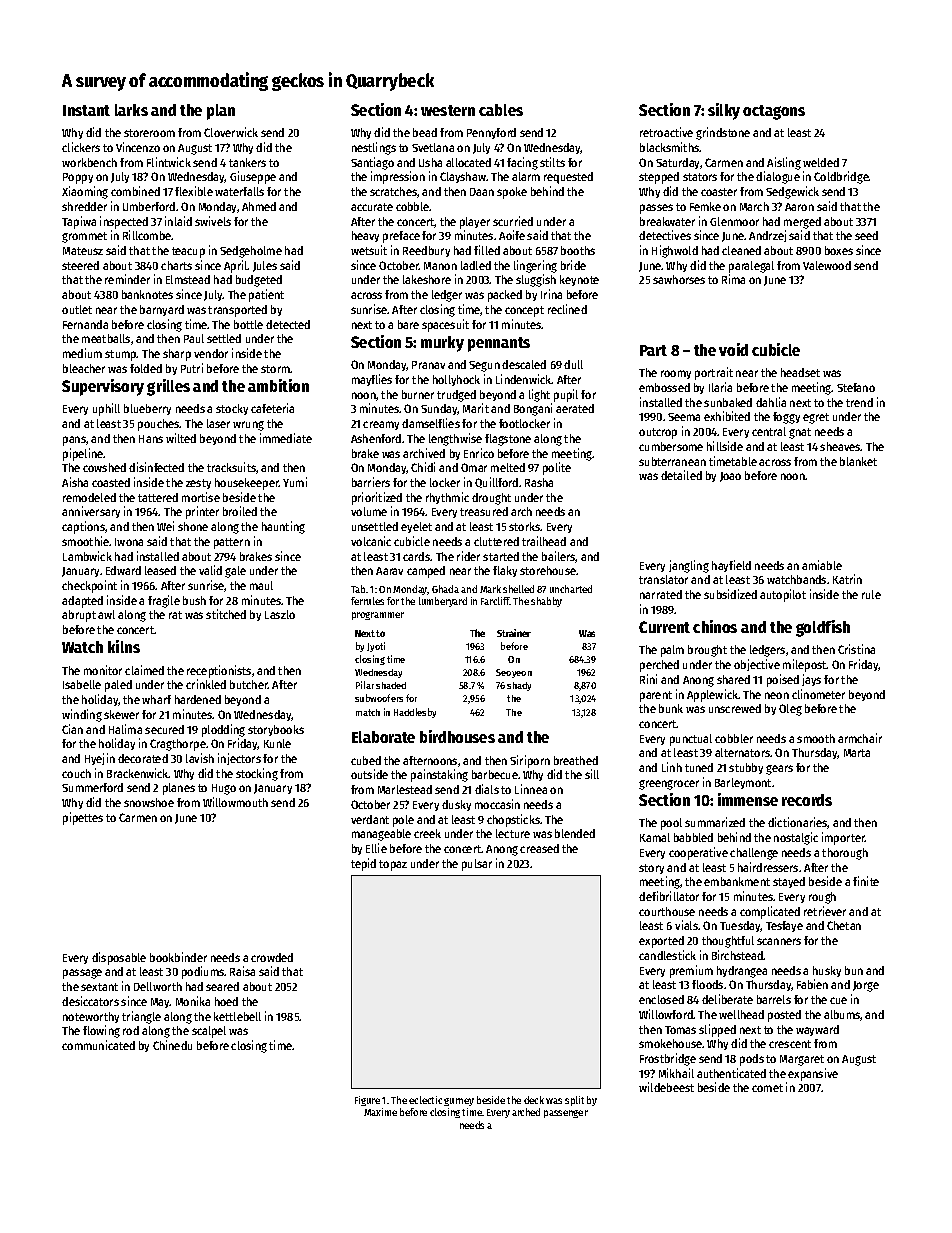 This document has width=952, height=1233. I want to click on Supervisory, so click(103, 387).
